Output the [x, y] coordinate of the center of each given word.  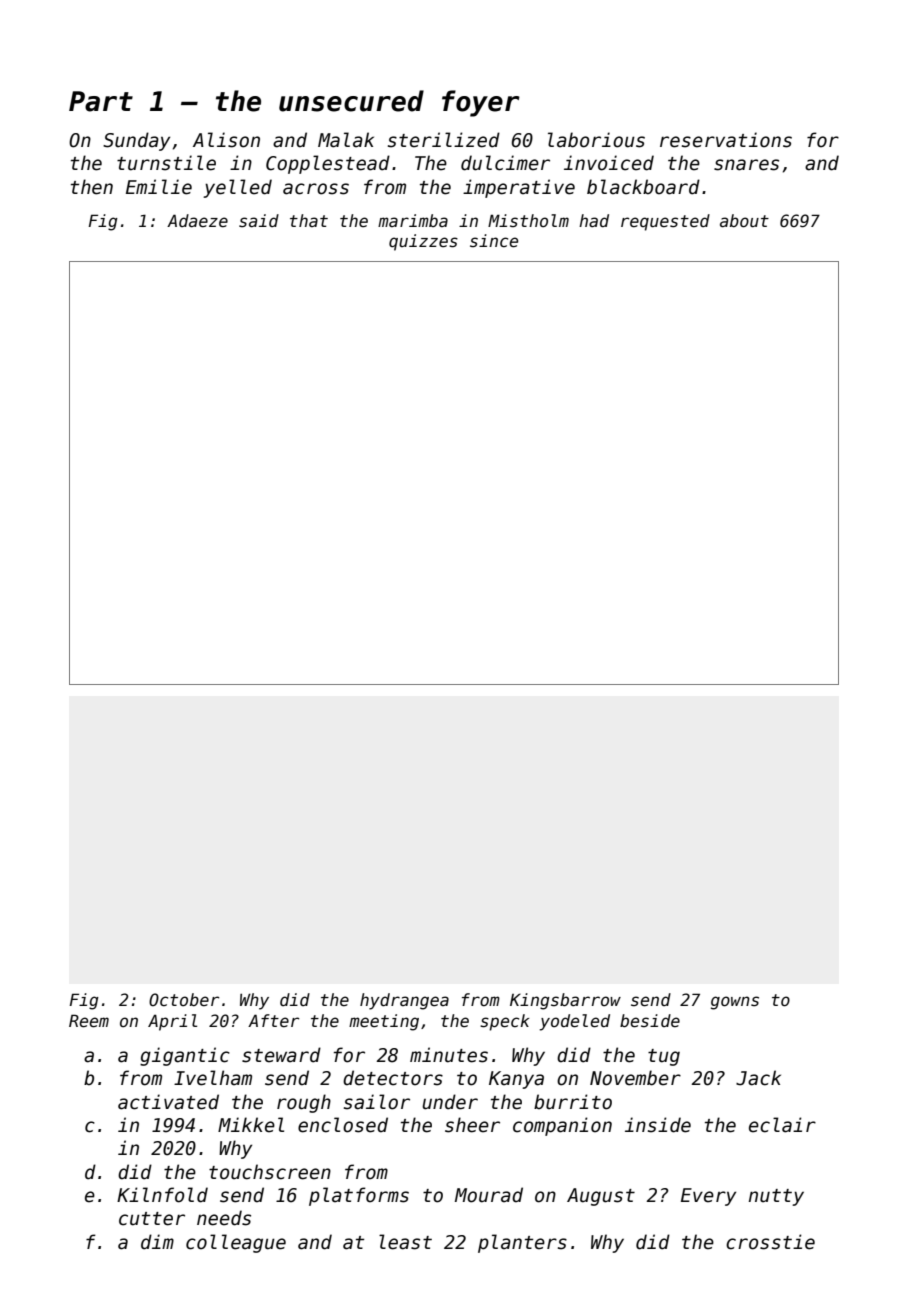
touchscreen [270, 1172]
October [184, 1000]
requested [665, 222]
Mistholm [528, 221]
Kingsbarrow [565, 1001]
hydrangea [404, 1001]
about [744, 221]
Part [101, 101]
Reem [89, 1021]
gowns [735, 1003]
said [259, 221]
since [494, 241]
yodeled [575, 1022]
